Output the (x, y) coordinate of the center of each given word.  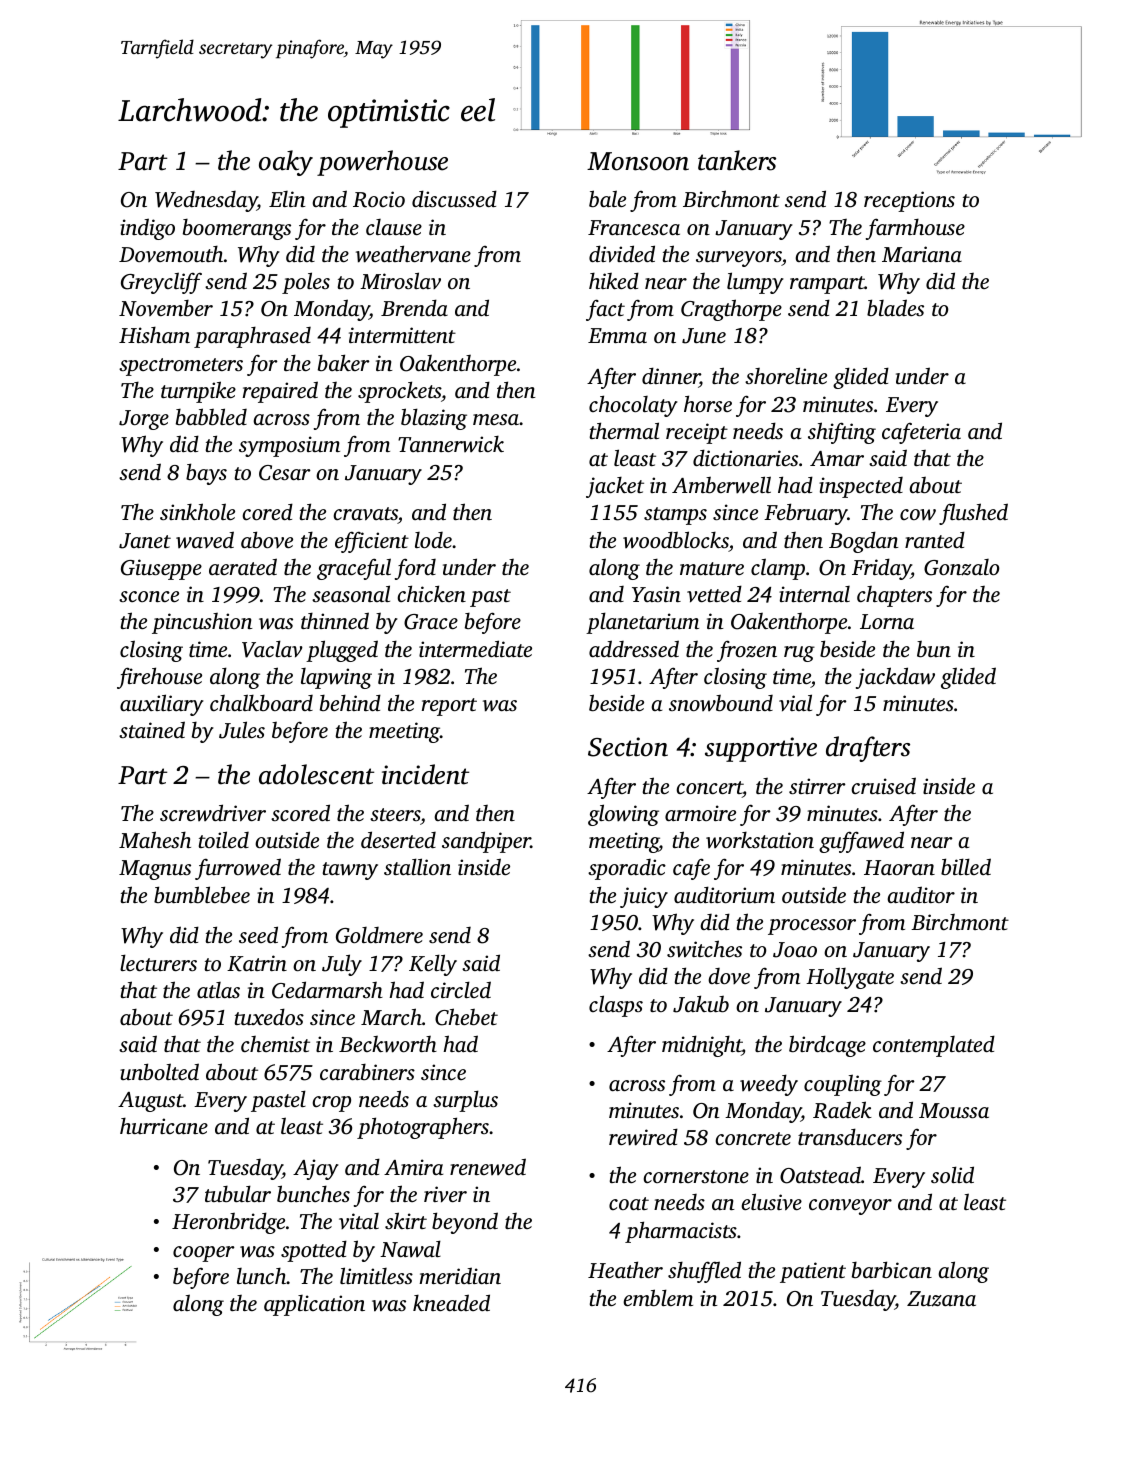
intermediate (475, 648)
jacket (615, 487)
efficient (372, 542)
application (314, 1305)
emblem (658, 1297)
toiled (224, 839)
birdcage (827, 1046)
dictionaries (745, 457)
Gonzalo (961, 567)
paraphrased (252, 337)
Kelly (433, 965)
